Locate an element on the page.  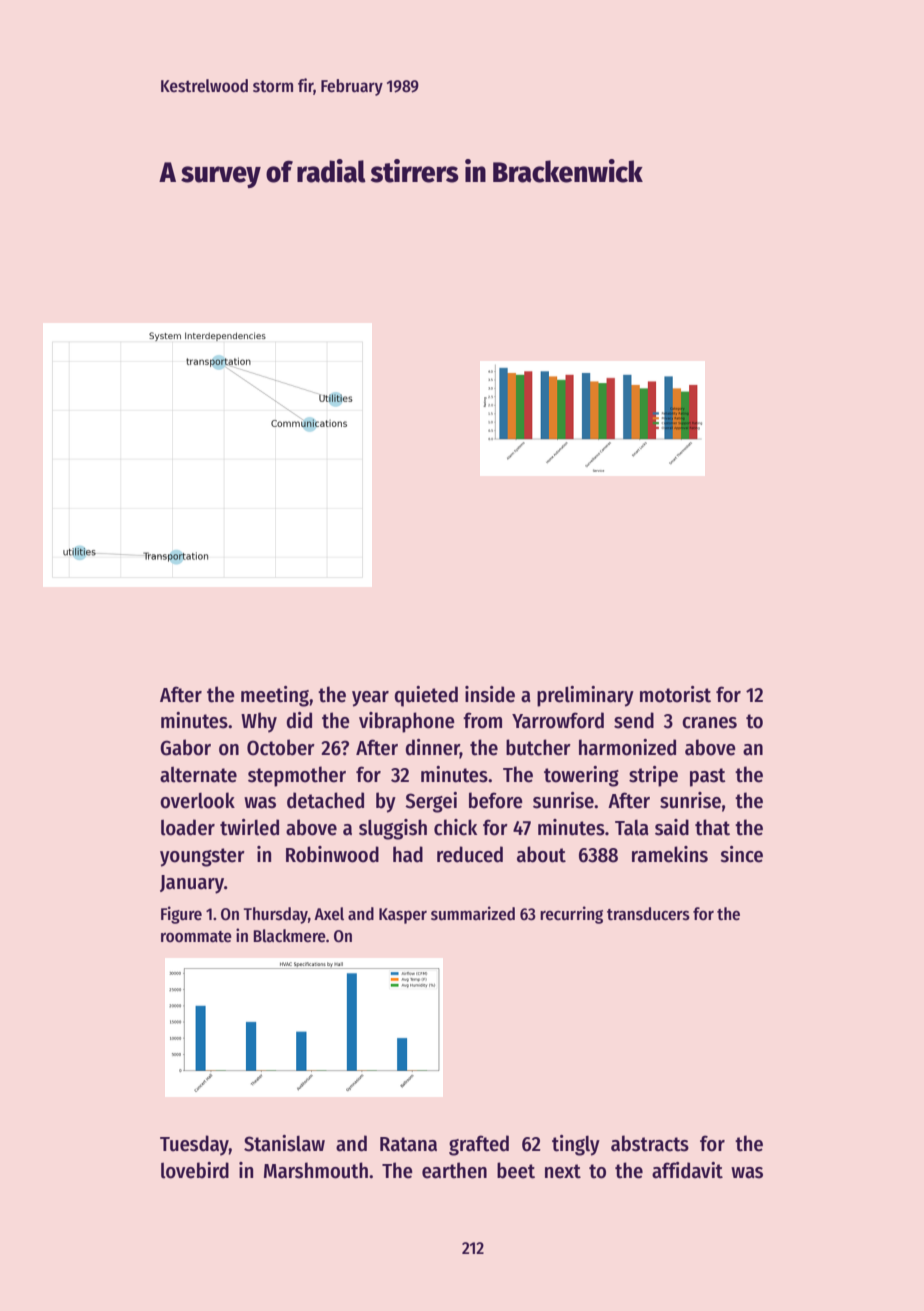
before is located at coordinates (496, 800).
